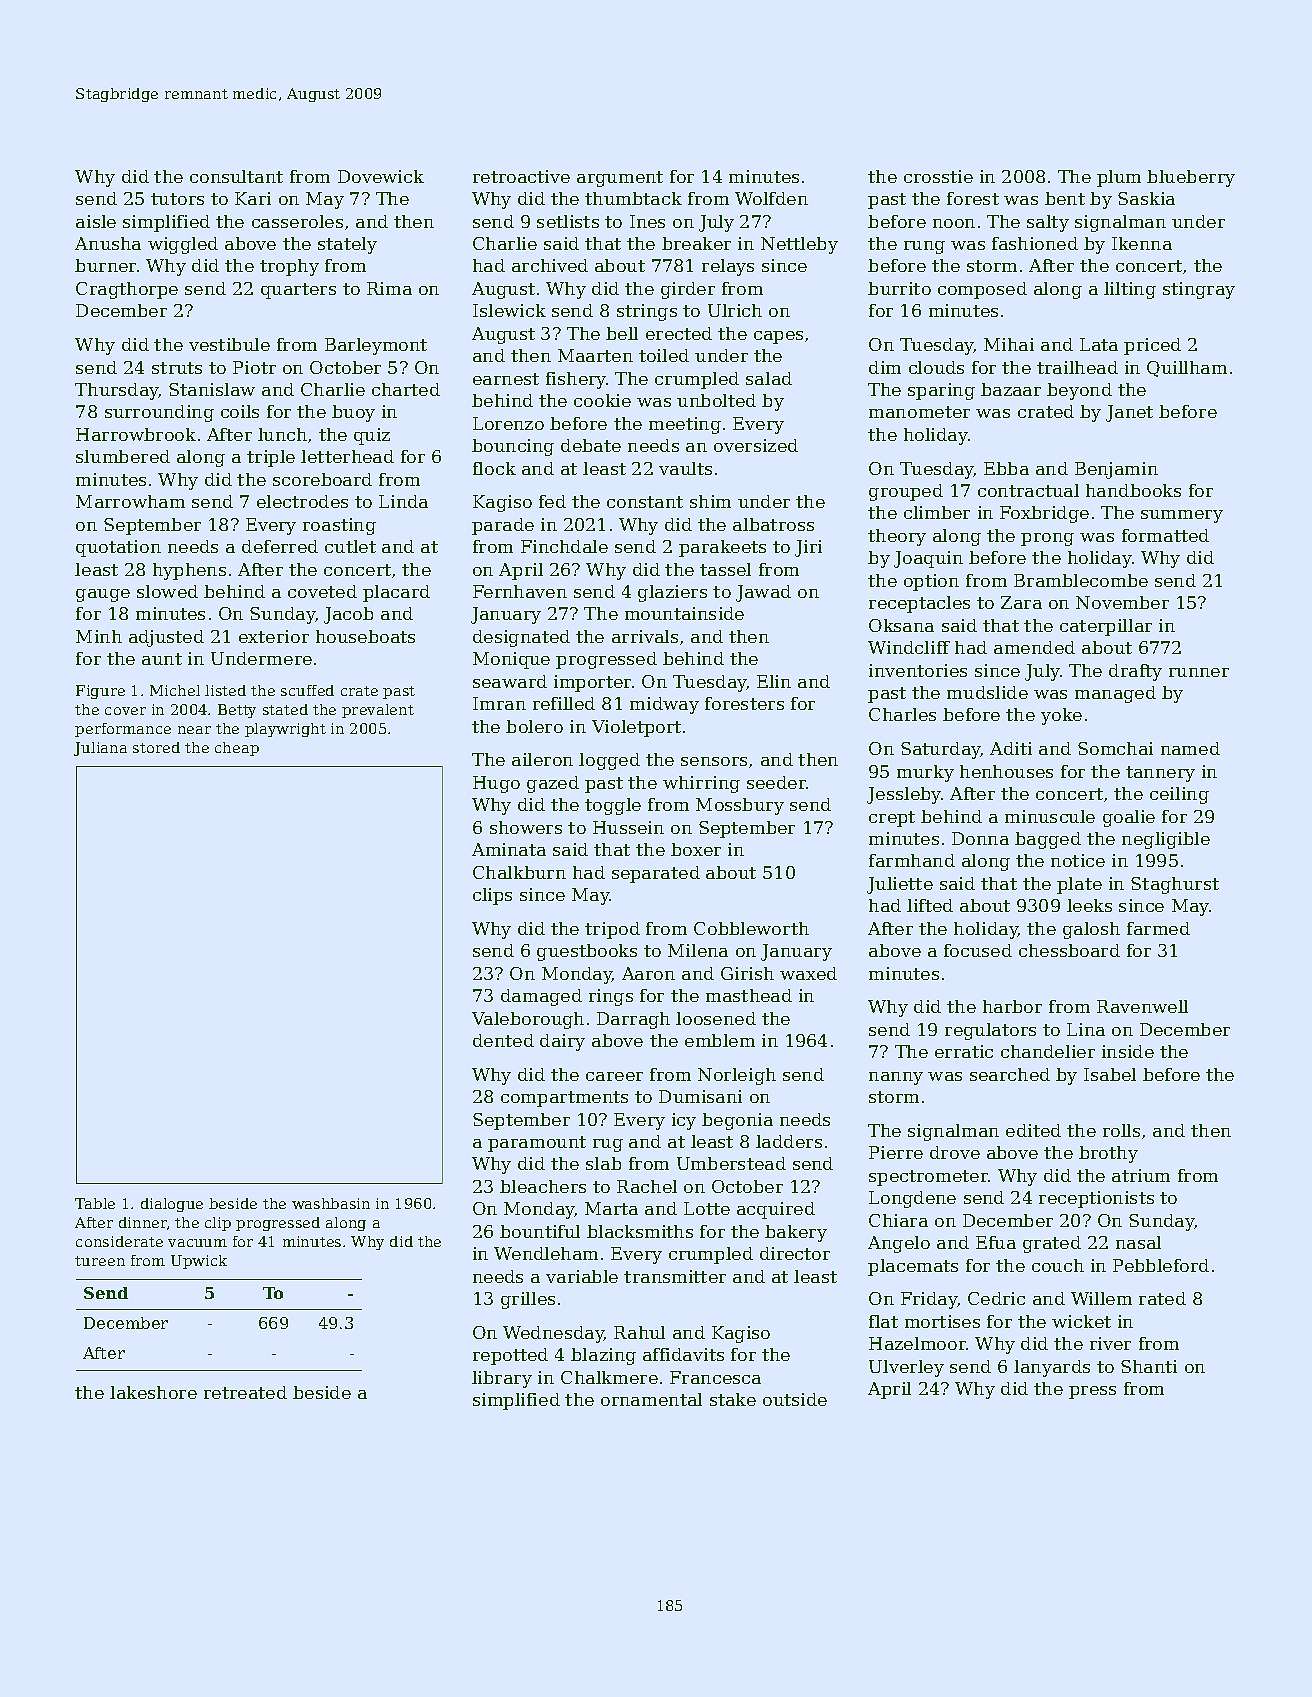  I want to click on lakeshore, so click(153, 1392).
